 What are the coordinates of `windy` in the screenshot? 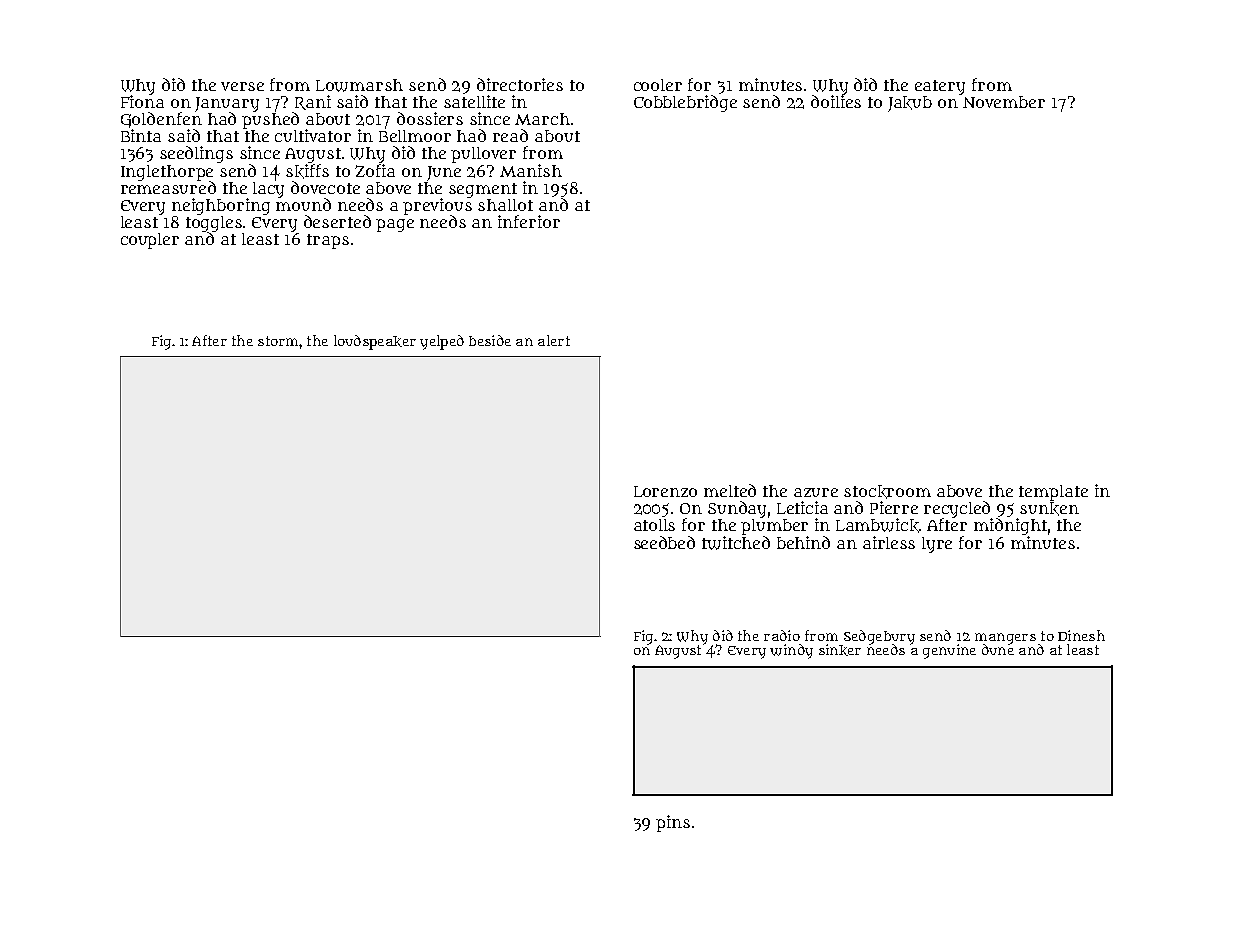 It's located at (791, 651).
